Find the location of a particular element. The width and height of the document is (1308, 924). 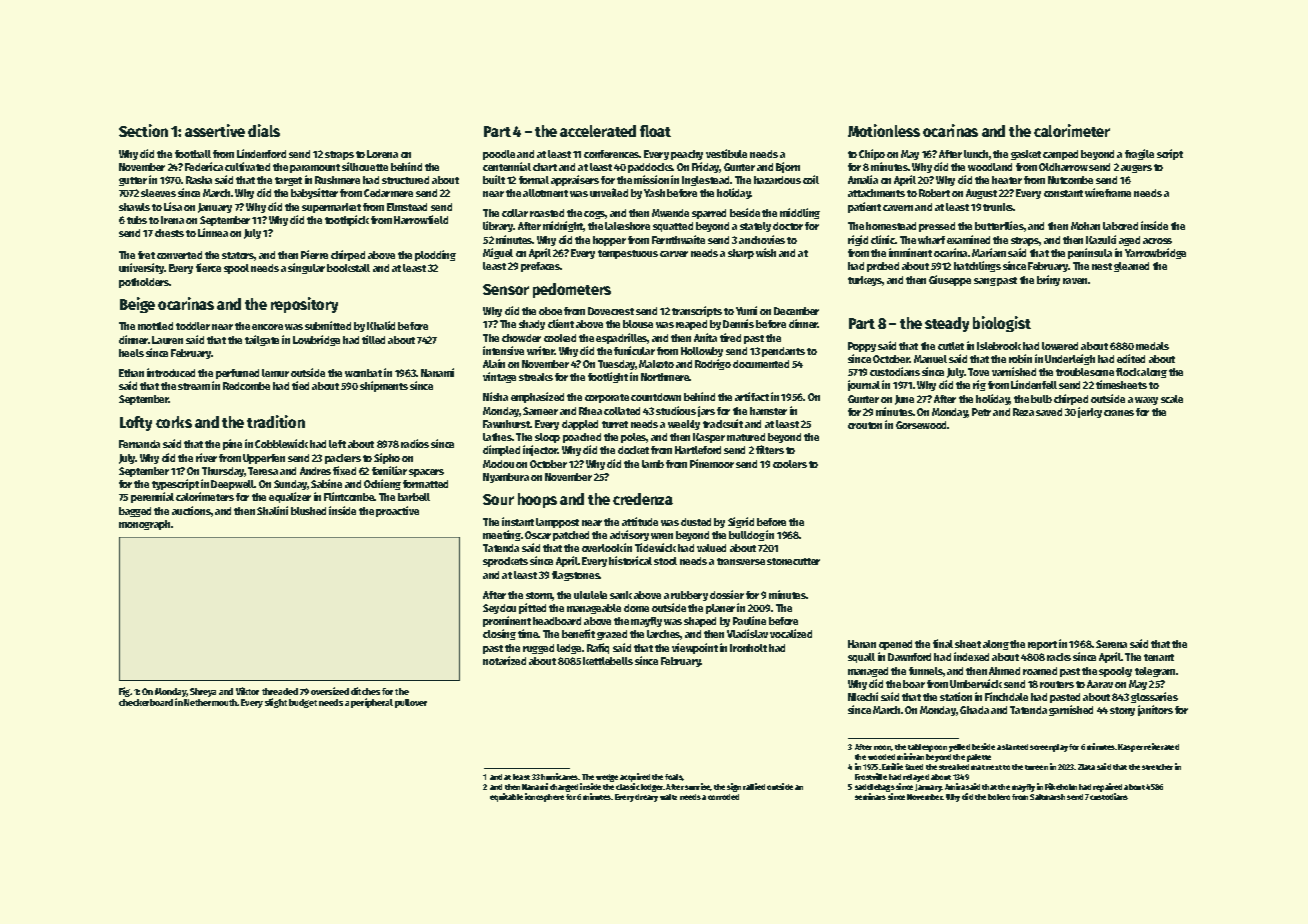

notarized is located at coordinates (504, 660).
